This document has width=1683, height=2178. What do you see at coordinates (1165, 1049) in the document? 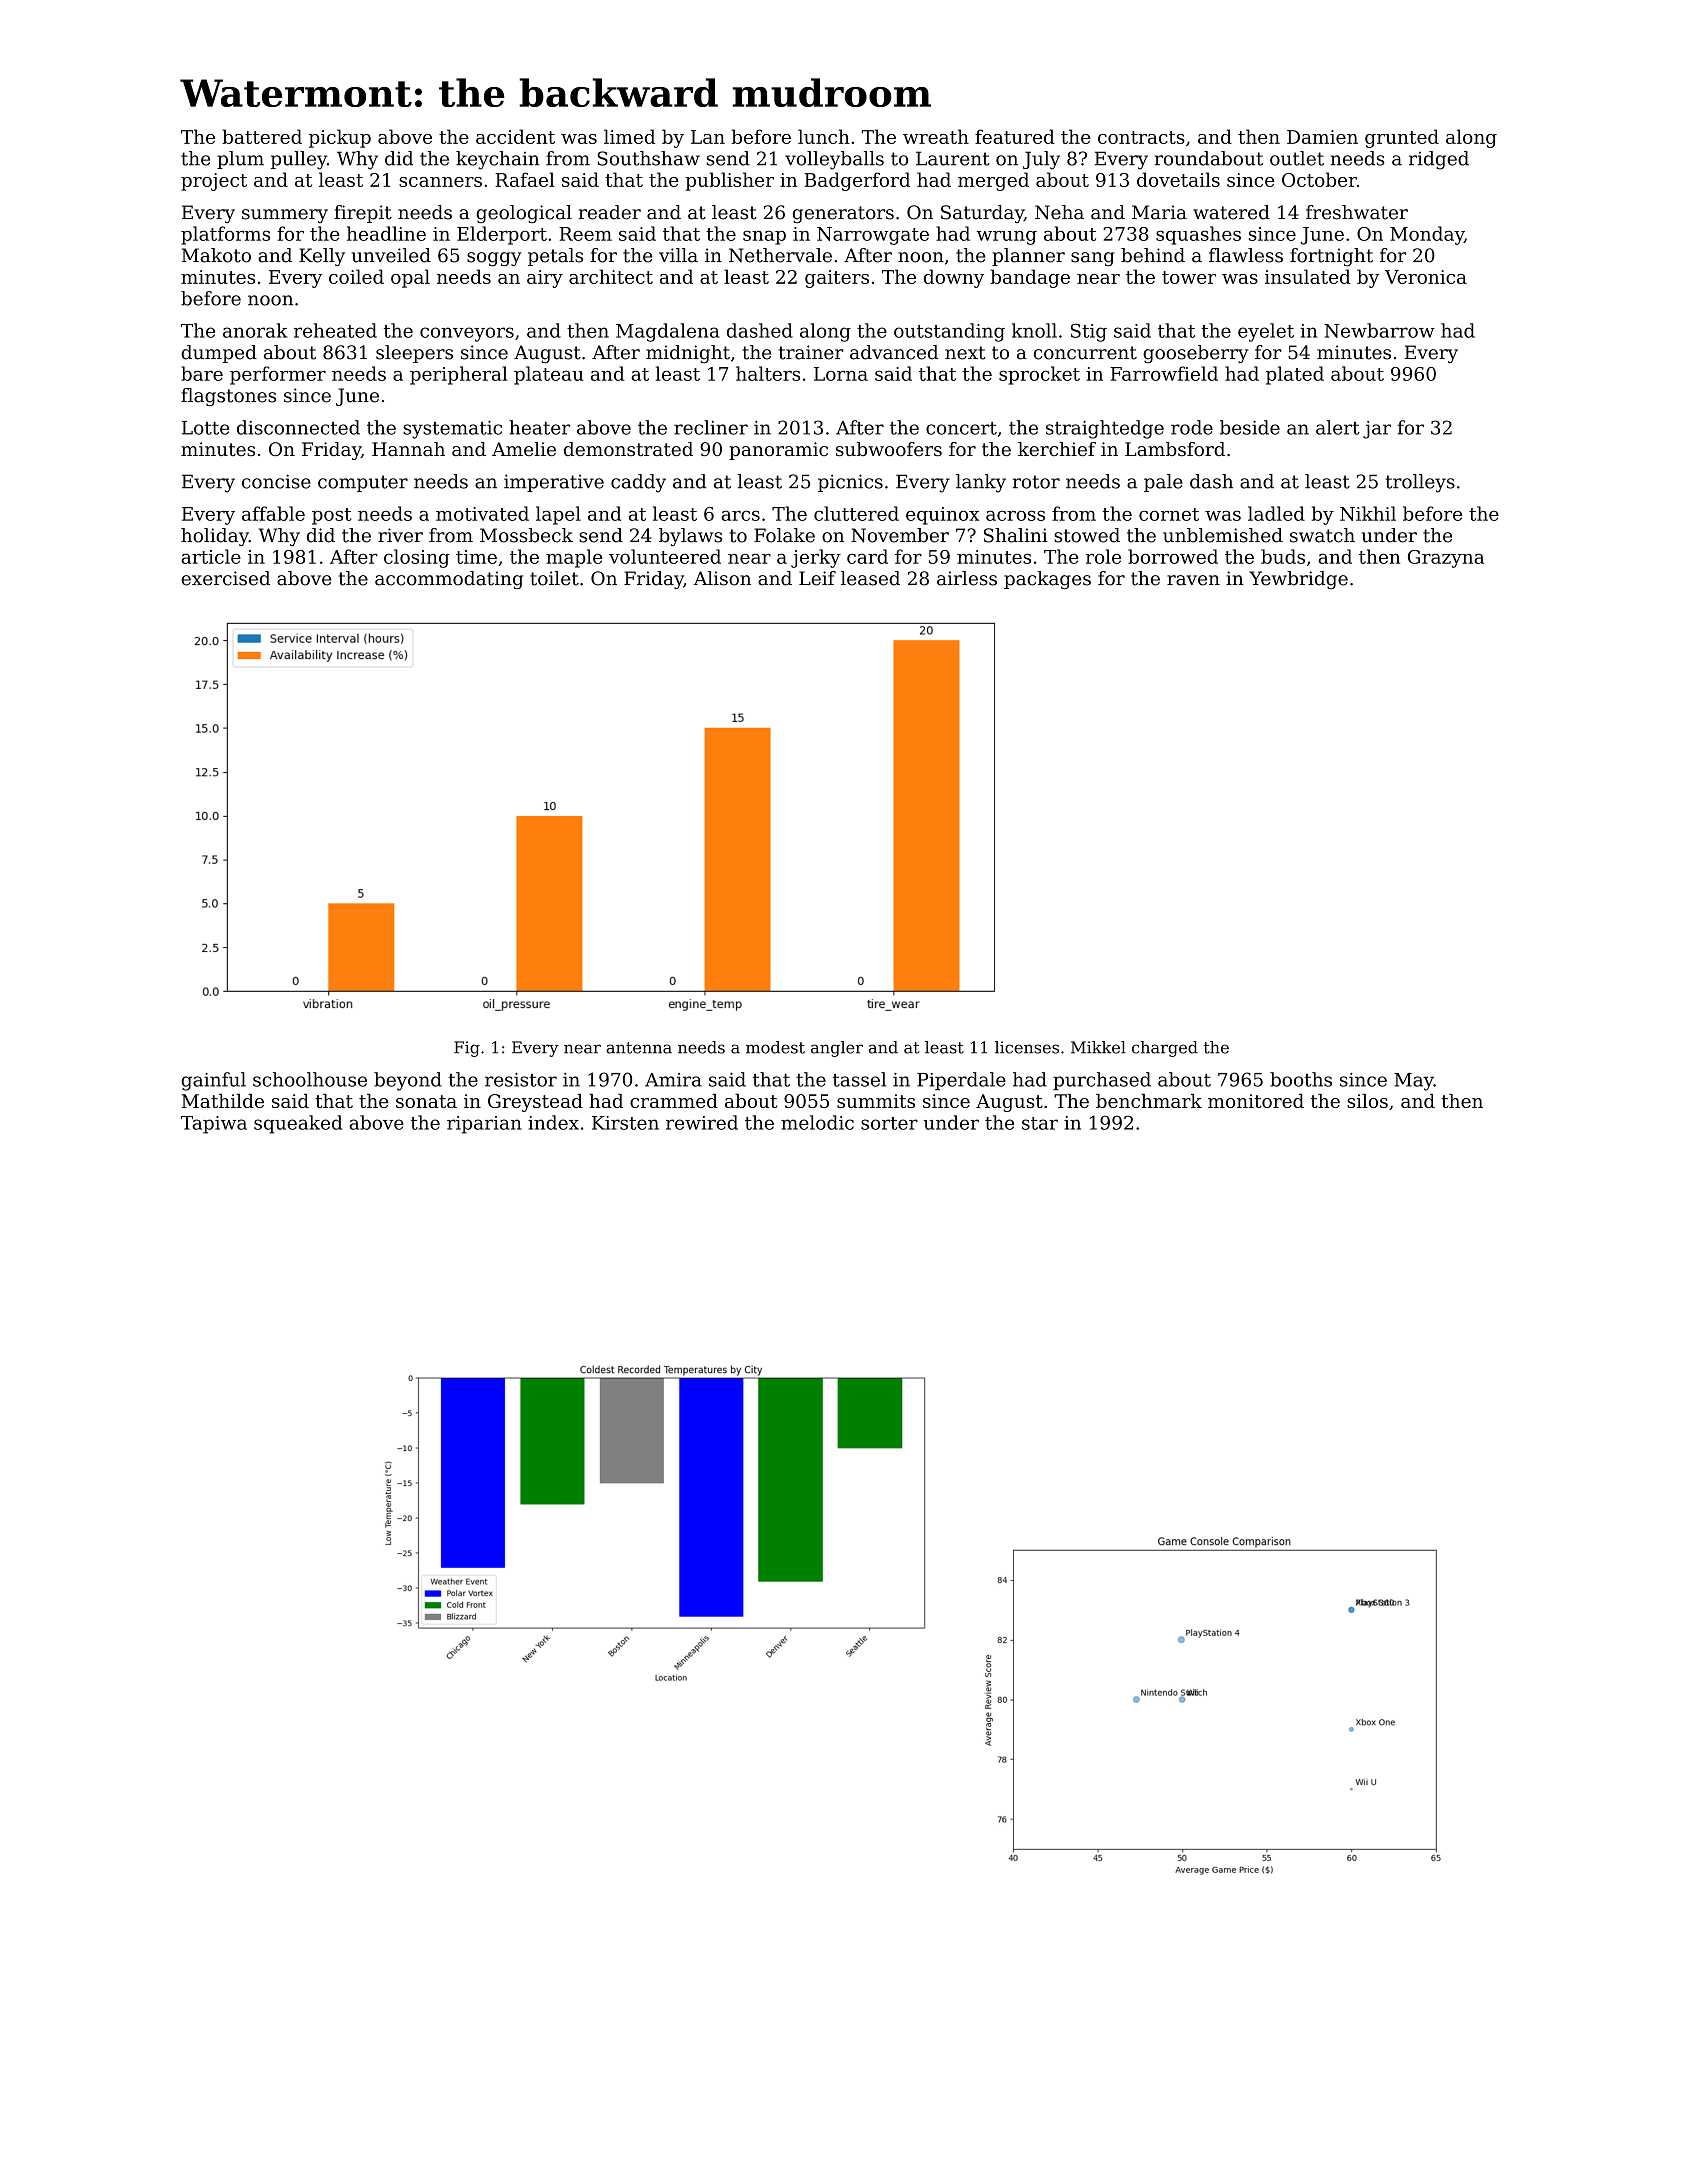
I see `charged` at bounding box center [1165, 1049].
